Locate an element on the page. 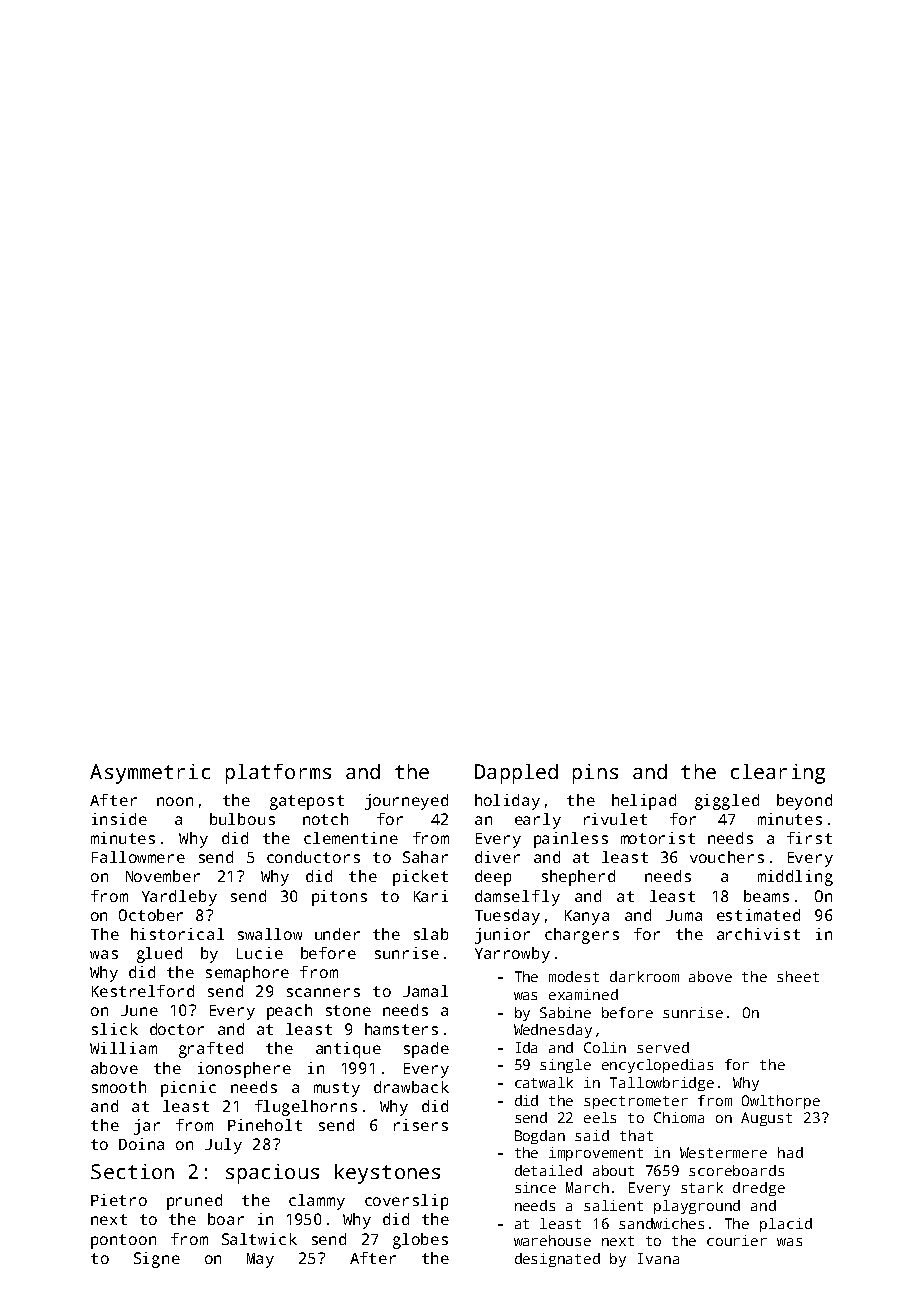  May is located at coordinates (260, 1260).
